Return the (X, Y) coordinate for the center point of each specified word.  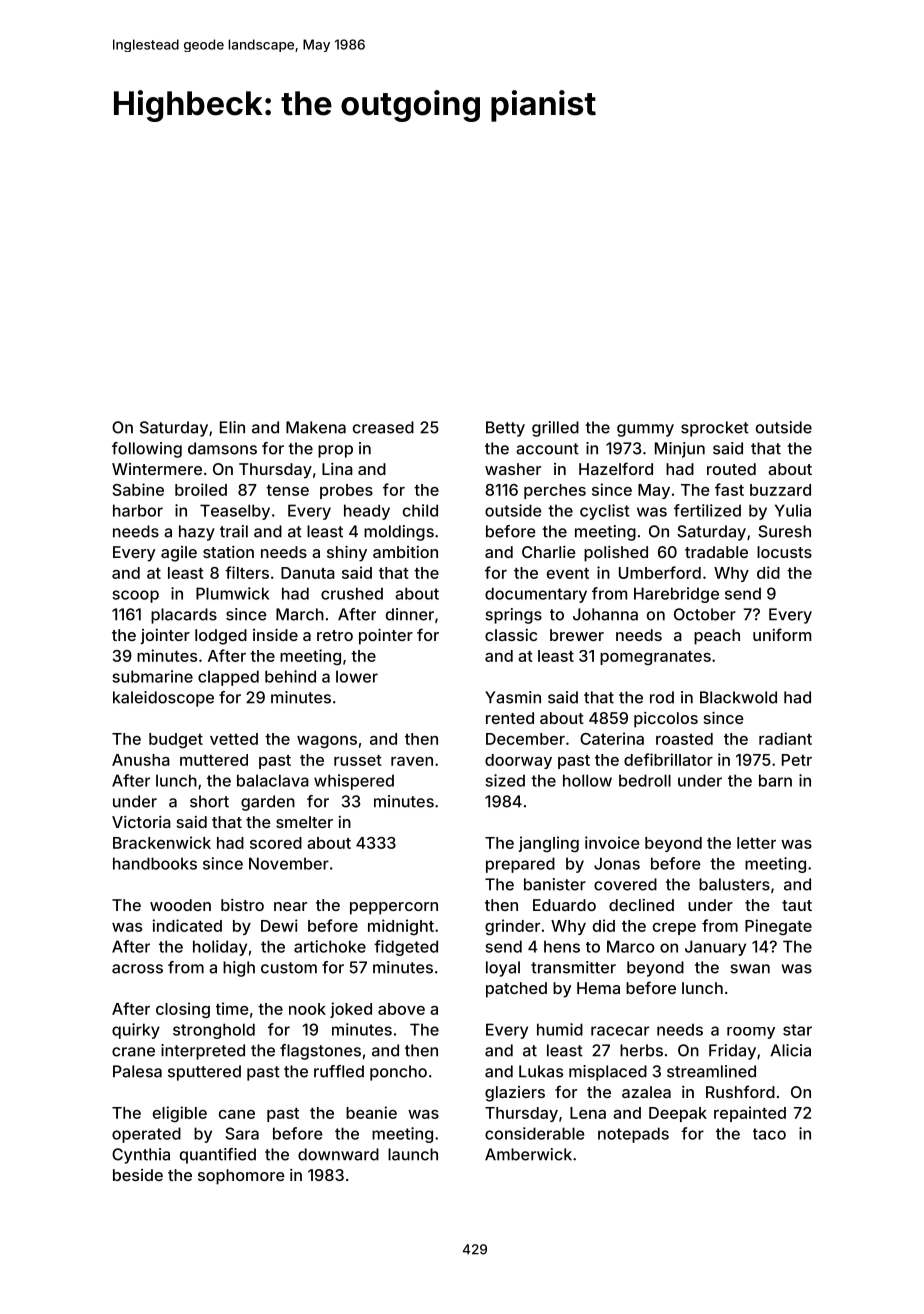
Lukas (541, 1071)
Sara (242, 1133)
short (209, 801)
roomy (751, 1033)
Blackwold (738, 697)
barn (775, 780)
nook (307, 1009)
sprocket (715, 429)
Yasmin (513, 697)
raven (412, 761)
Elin (232, 427)
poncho (398, 1073)
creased (383, 427)
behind (290, 676)
